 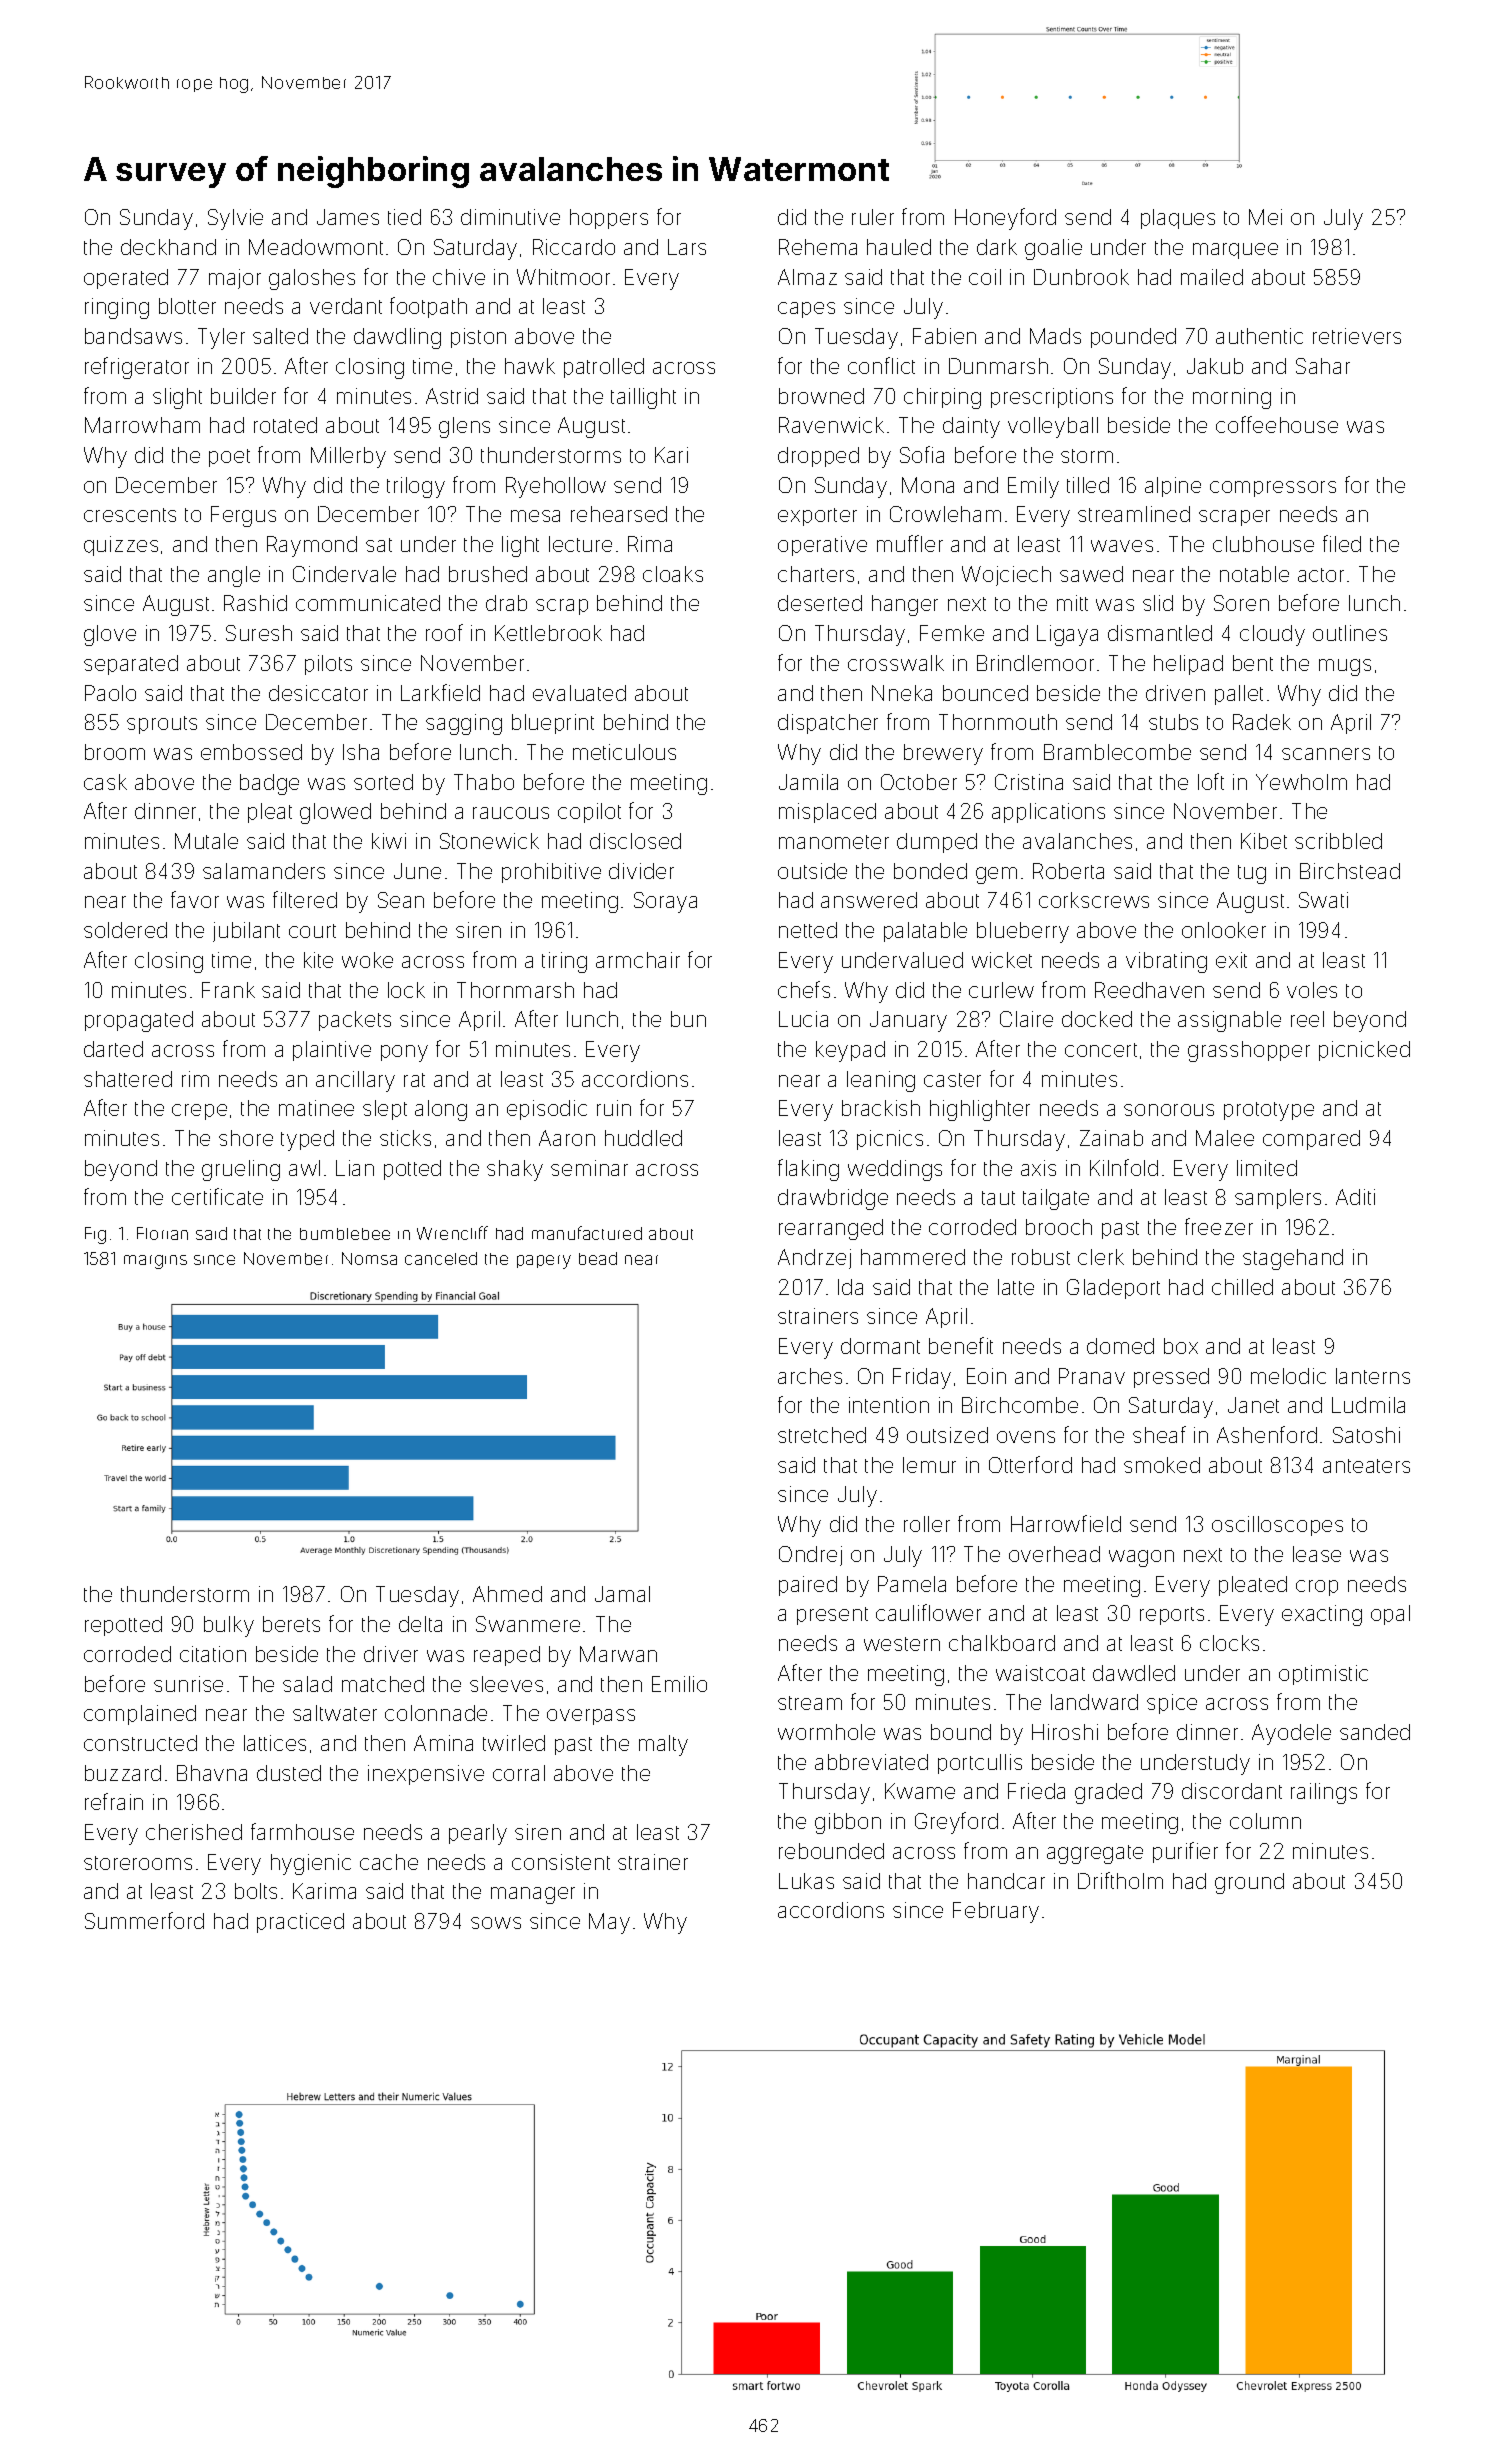 I want to click on handcar, so click(x=1006, y=1881).
